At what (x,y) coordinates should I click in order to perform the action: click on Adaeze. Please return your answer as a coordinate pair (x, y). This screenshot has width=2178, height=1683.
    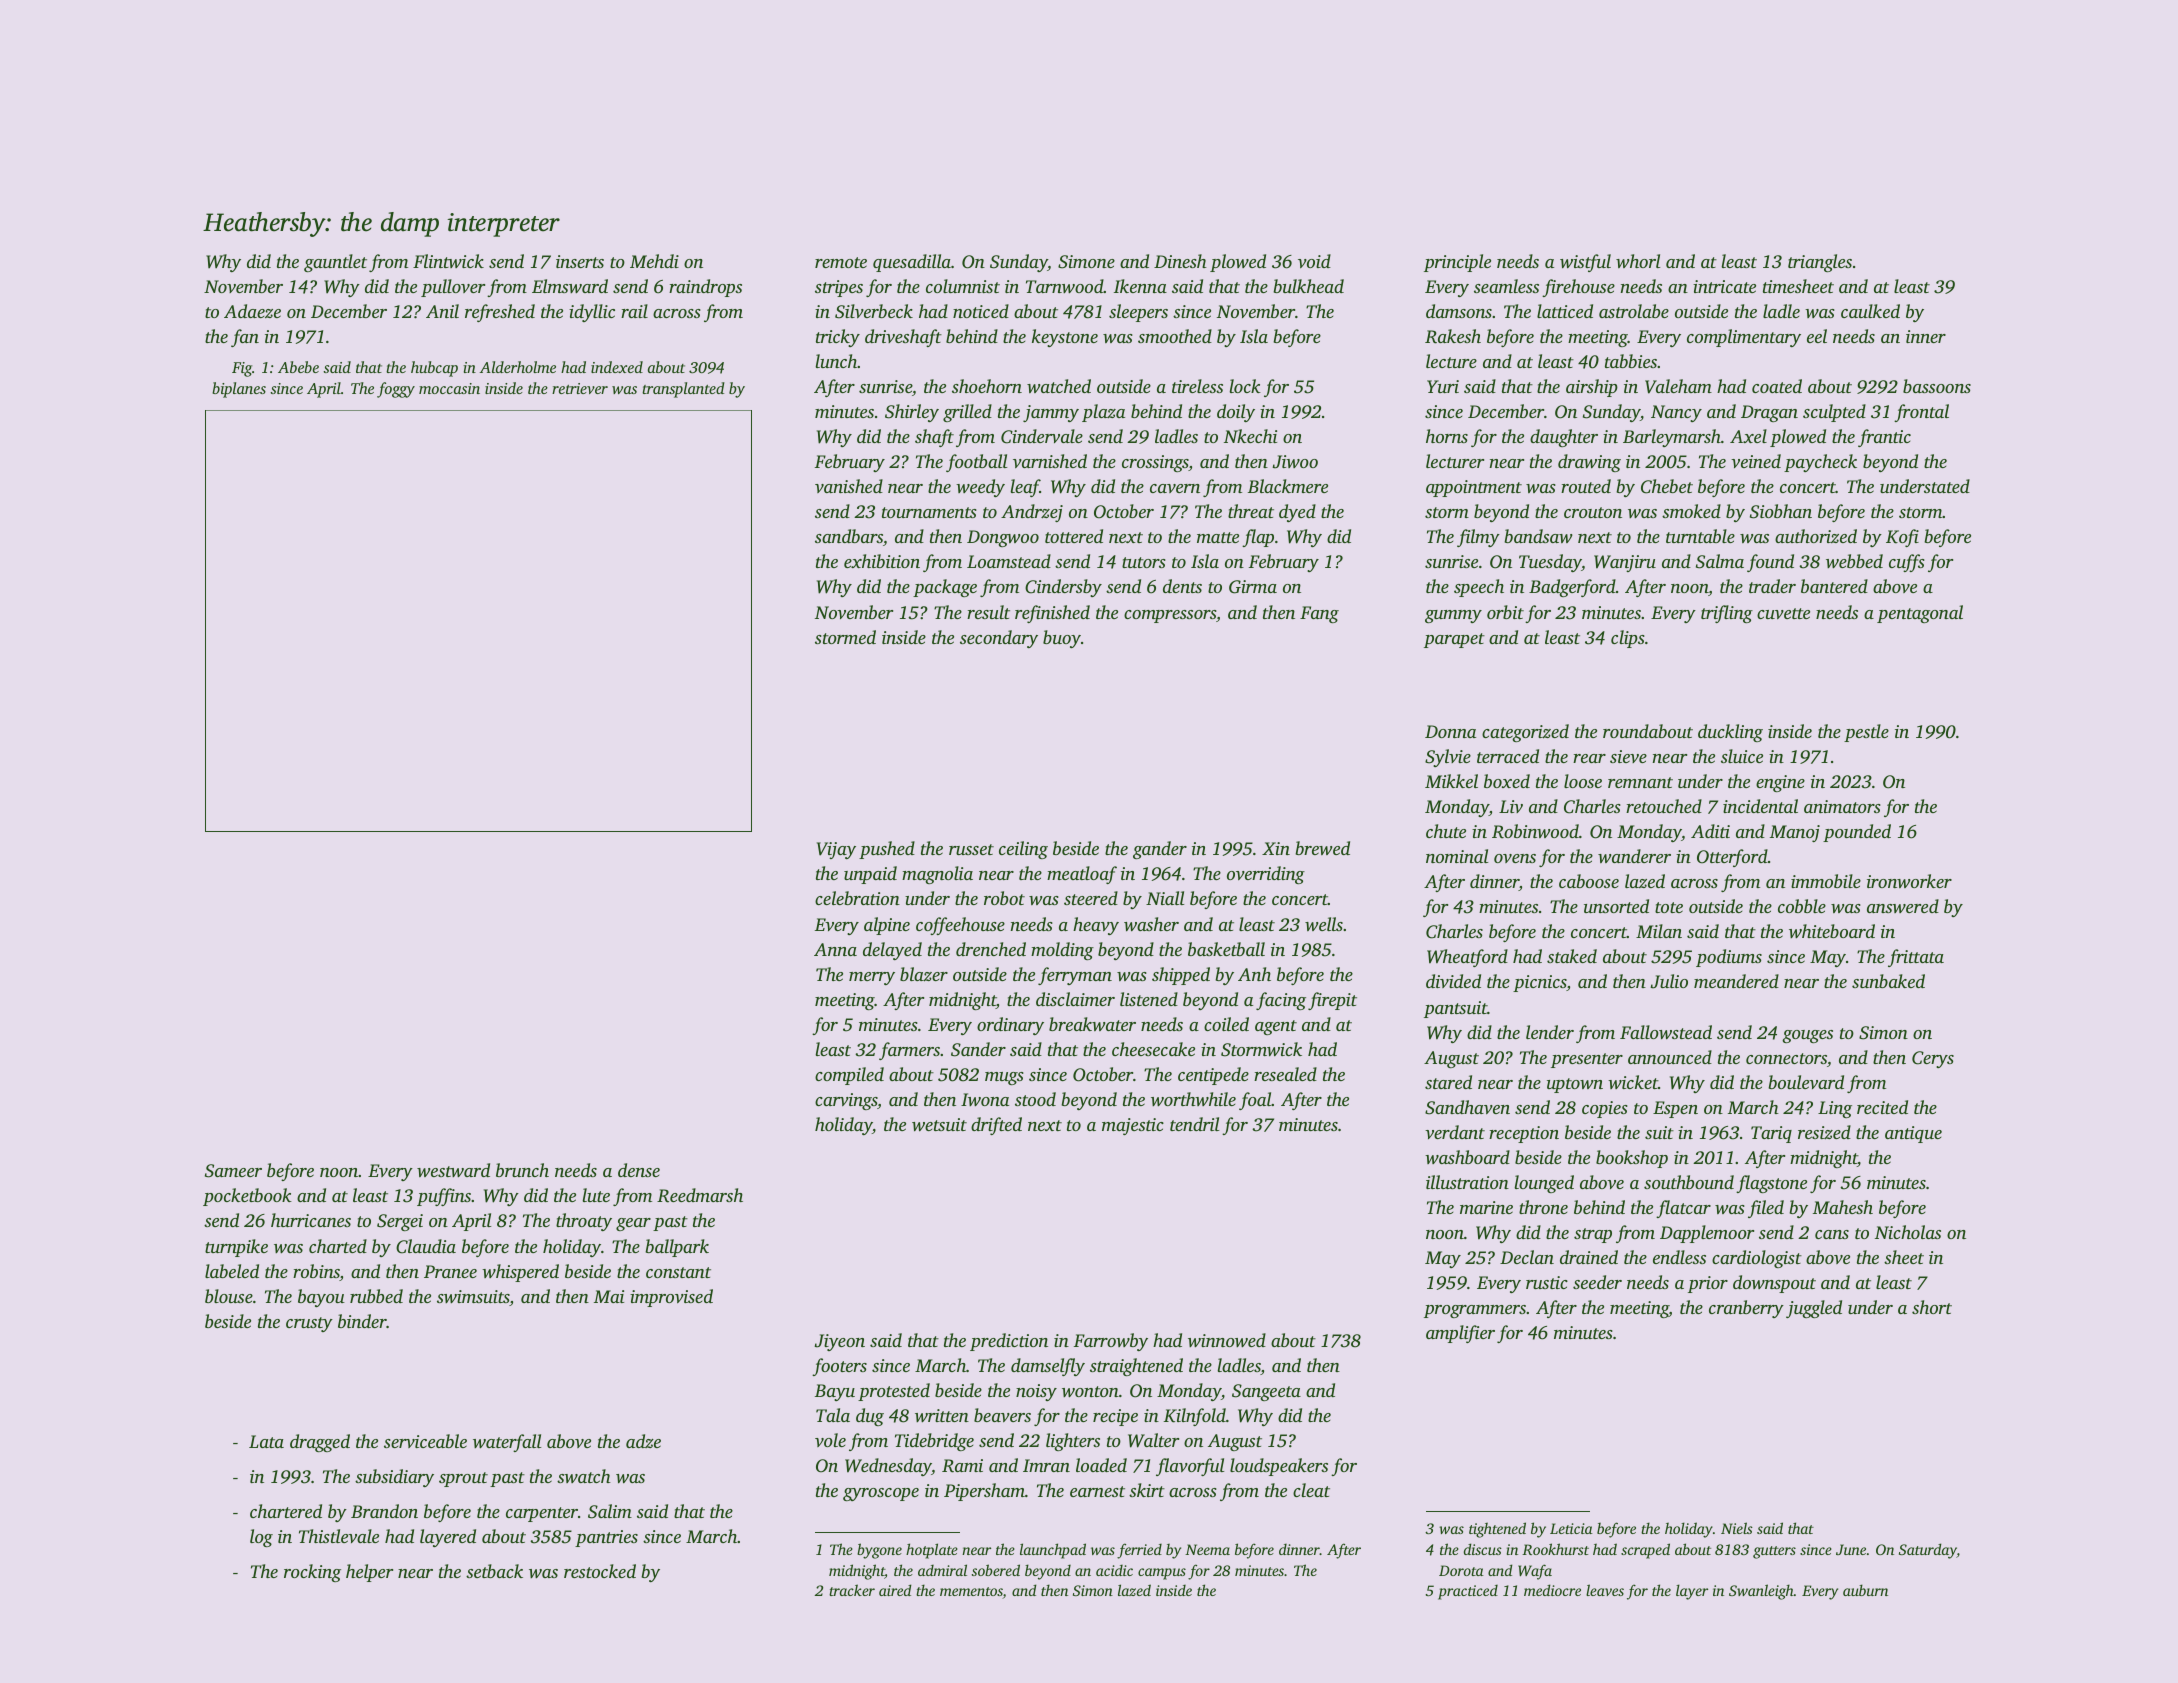
    Looking at the image, I should click on (252, 311).
